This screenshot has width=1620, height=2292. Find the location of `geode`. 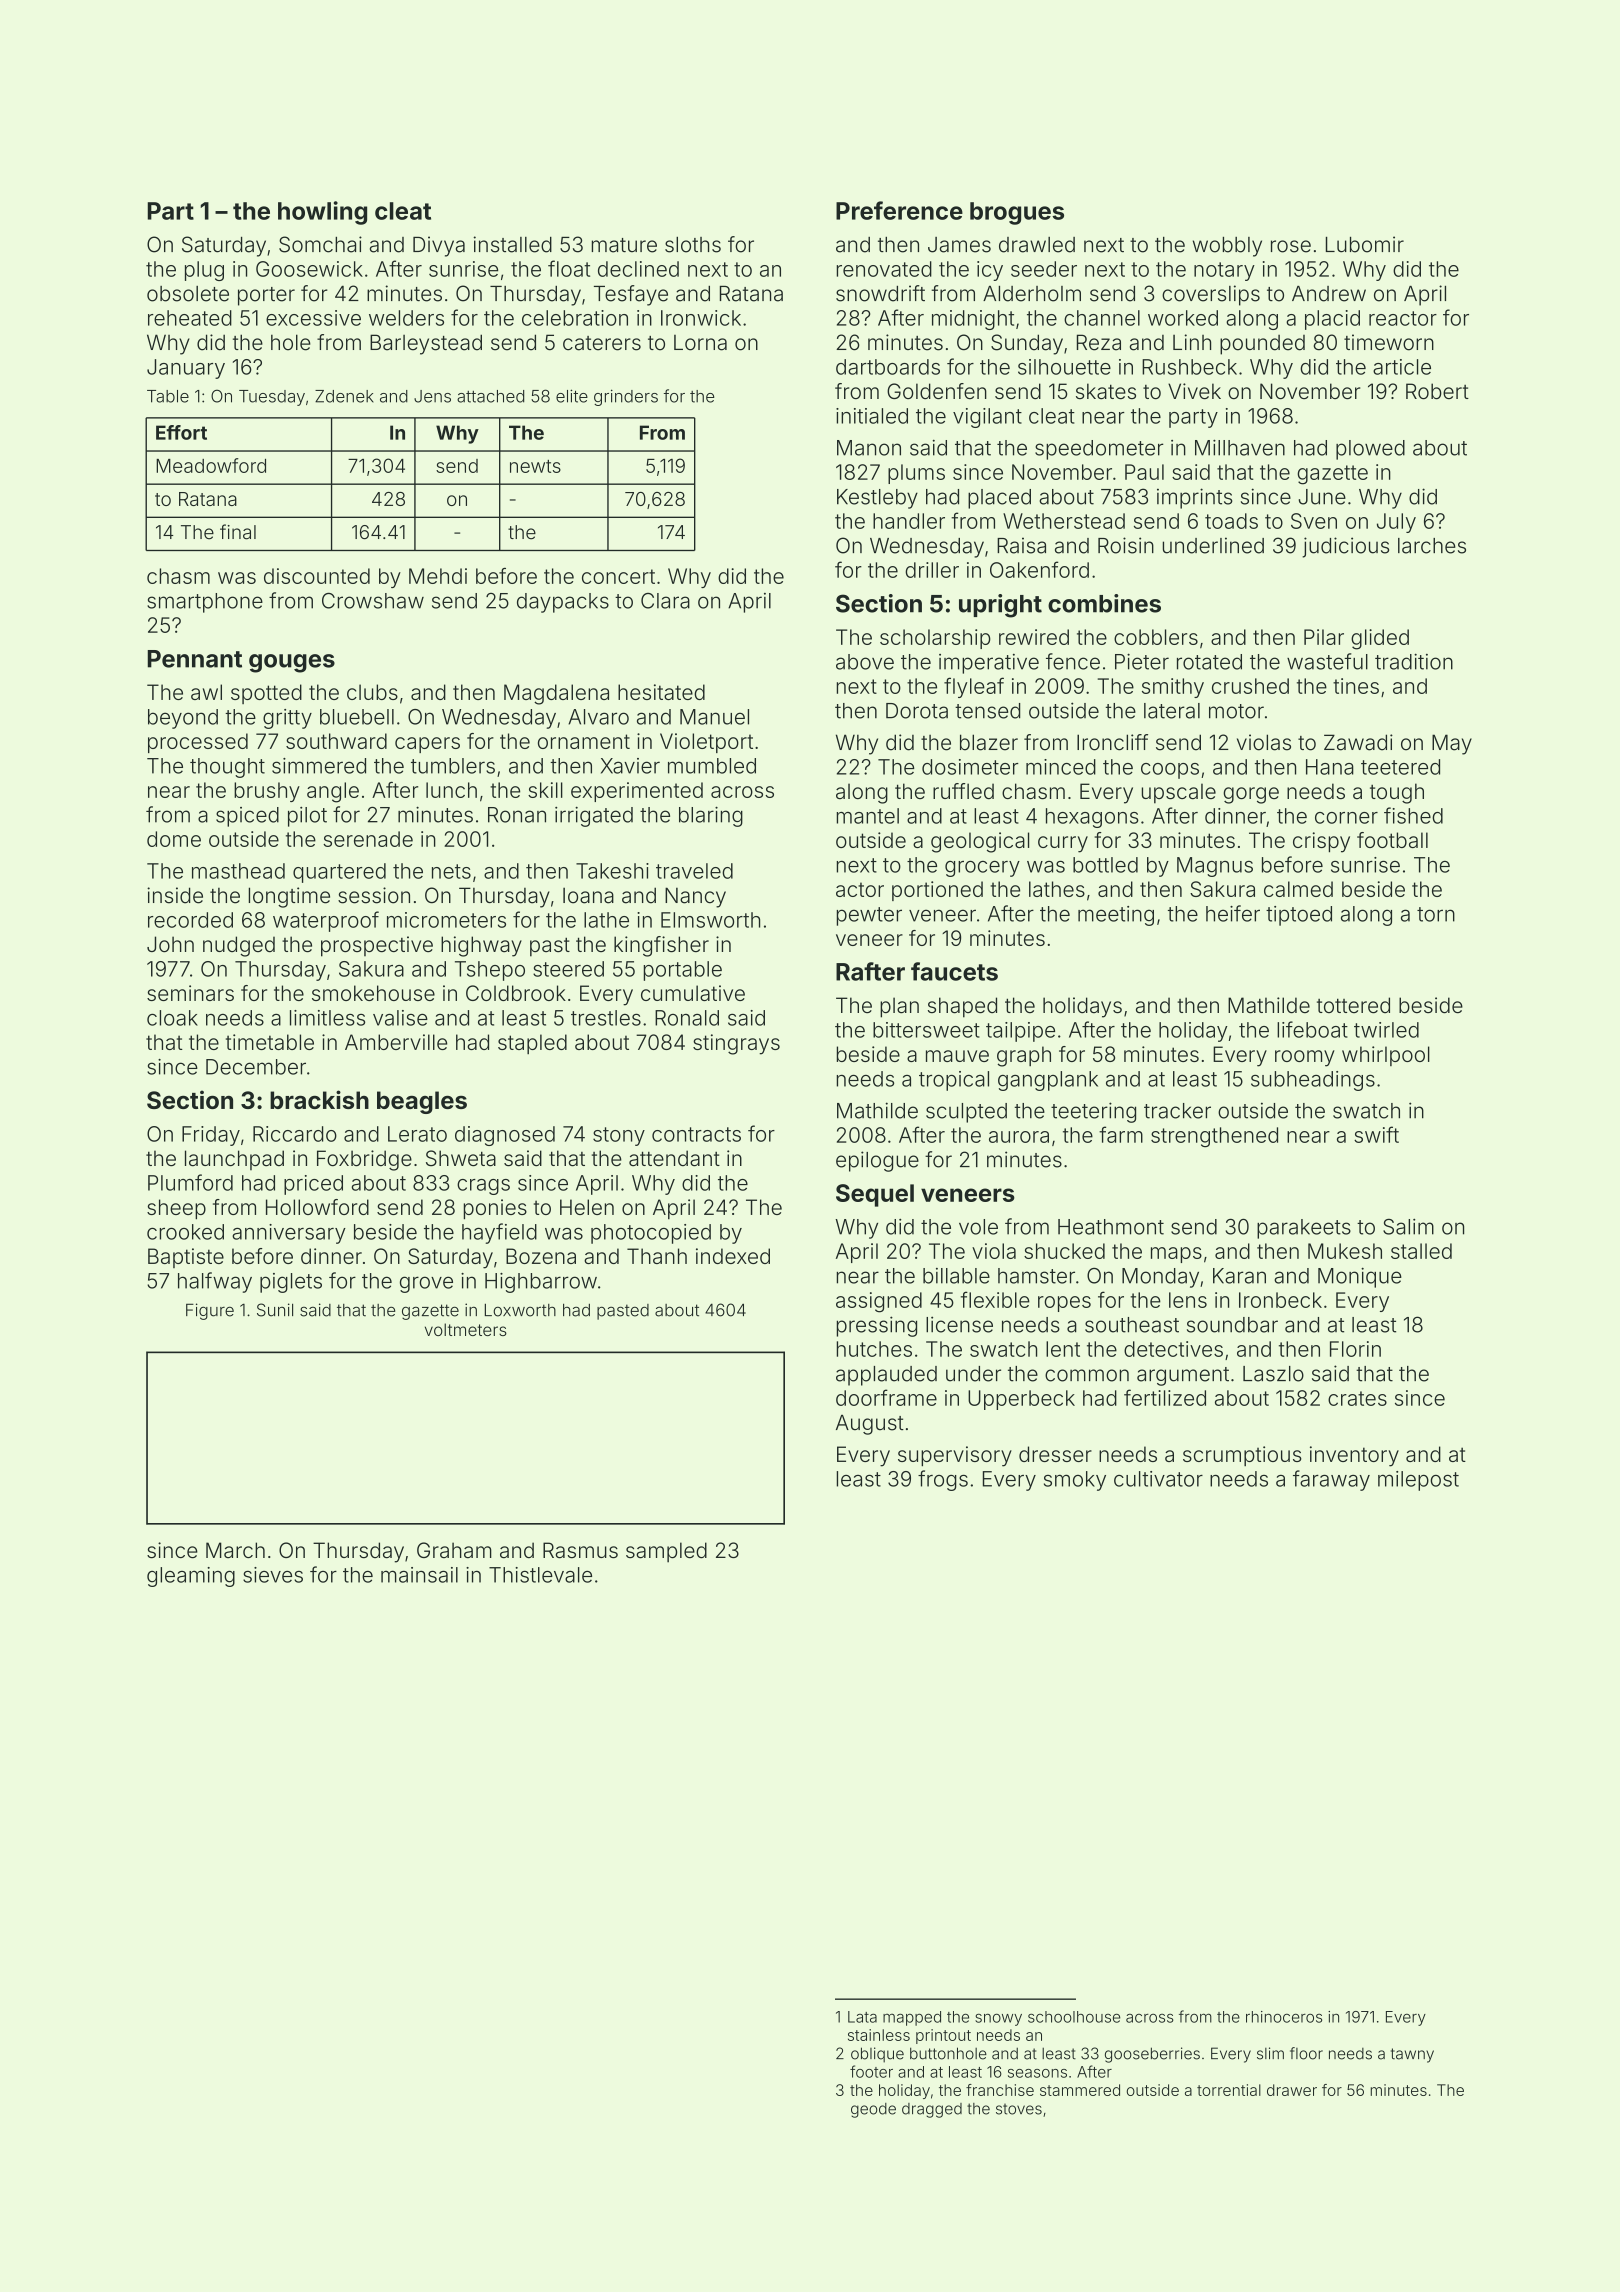

geode is located at coordinates (873, 2110).
